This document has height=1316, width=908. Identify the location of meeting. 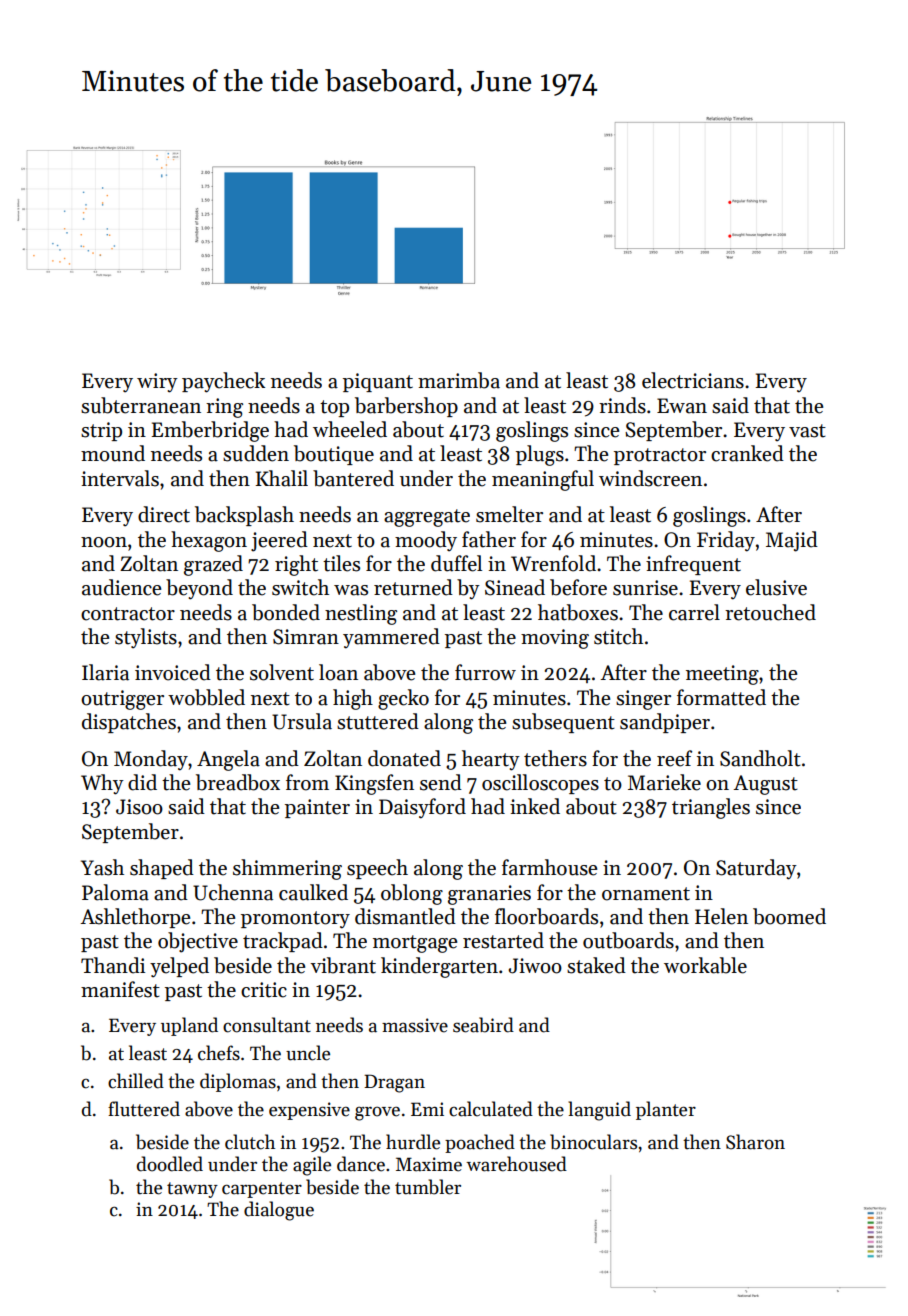
(722, 675).
